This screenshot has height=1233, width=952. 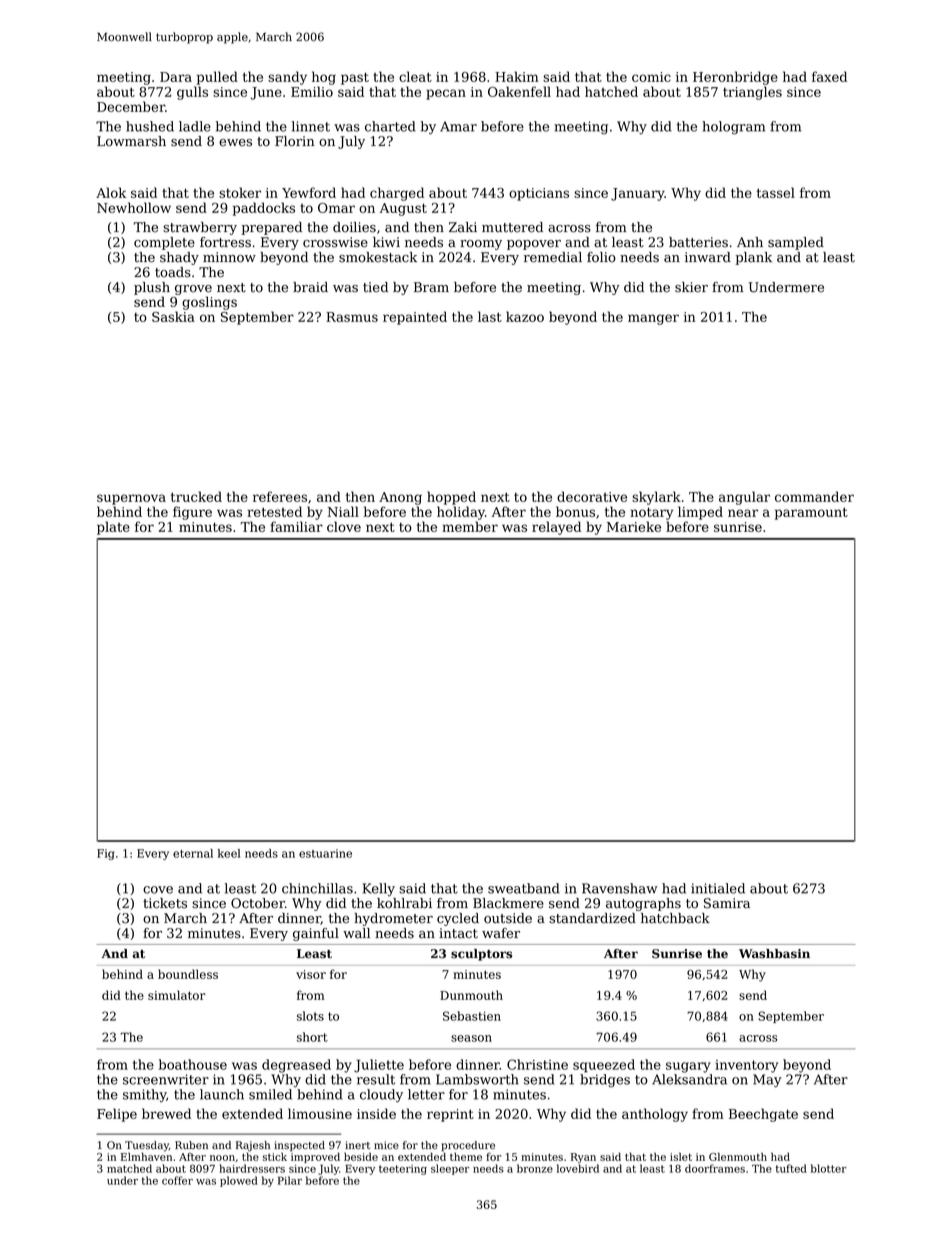 I want to click on faxed, so click(x=829, y=76).
